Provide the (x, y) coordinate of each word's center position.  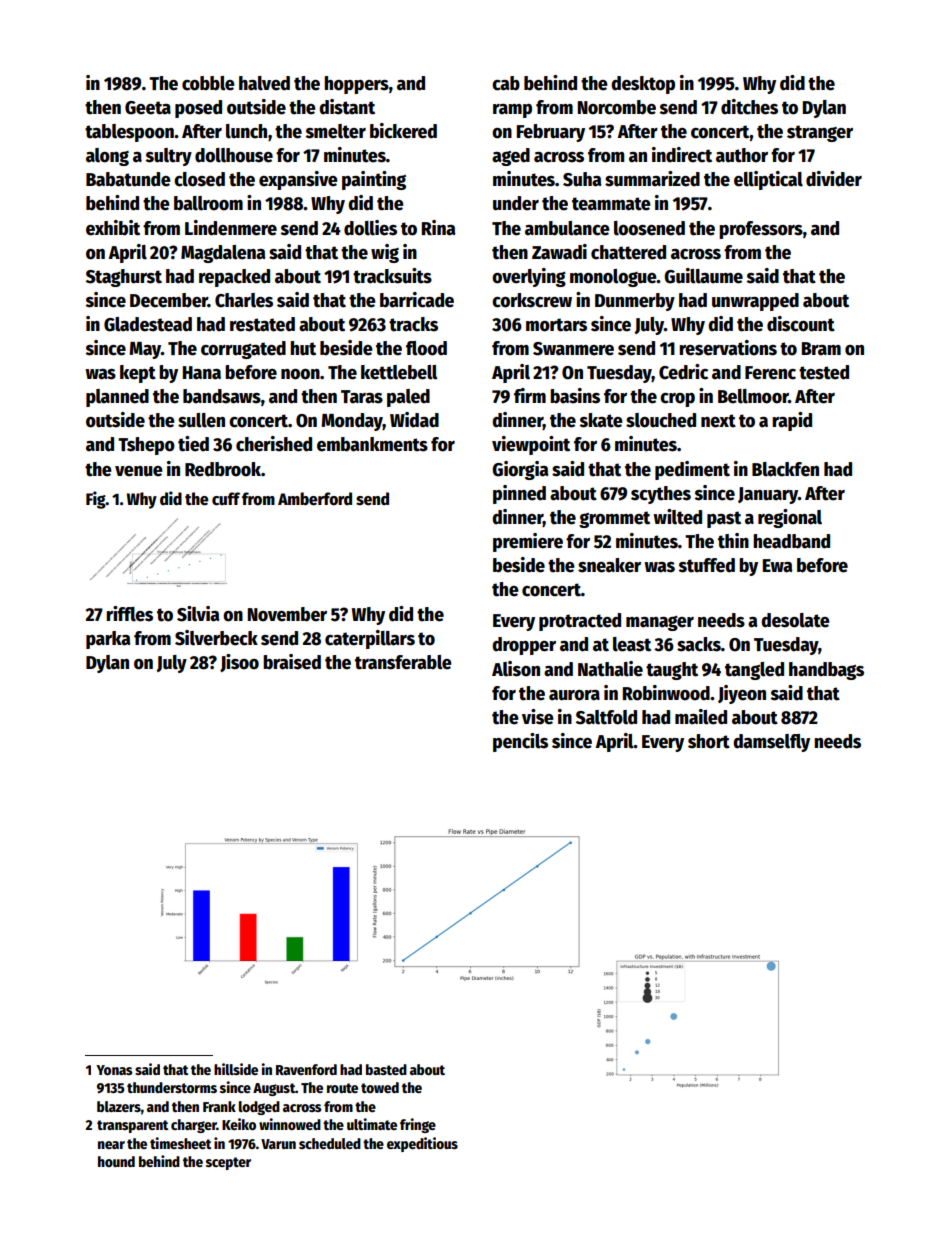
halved (264, 83)
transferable (403, 662)
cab (506, 83)
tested (824, 372)
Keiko (239, 1124)
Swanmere (573, 349)
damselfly (771, 743)
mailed (701, 717)
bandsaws (222, 396)
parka (108, 640)
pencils (520, 742)
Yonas (114, 1070)
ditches (749, 107)
